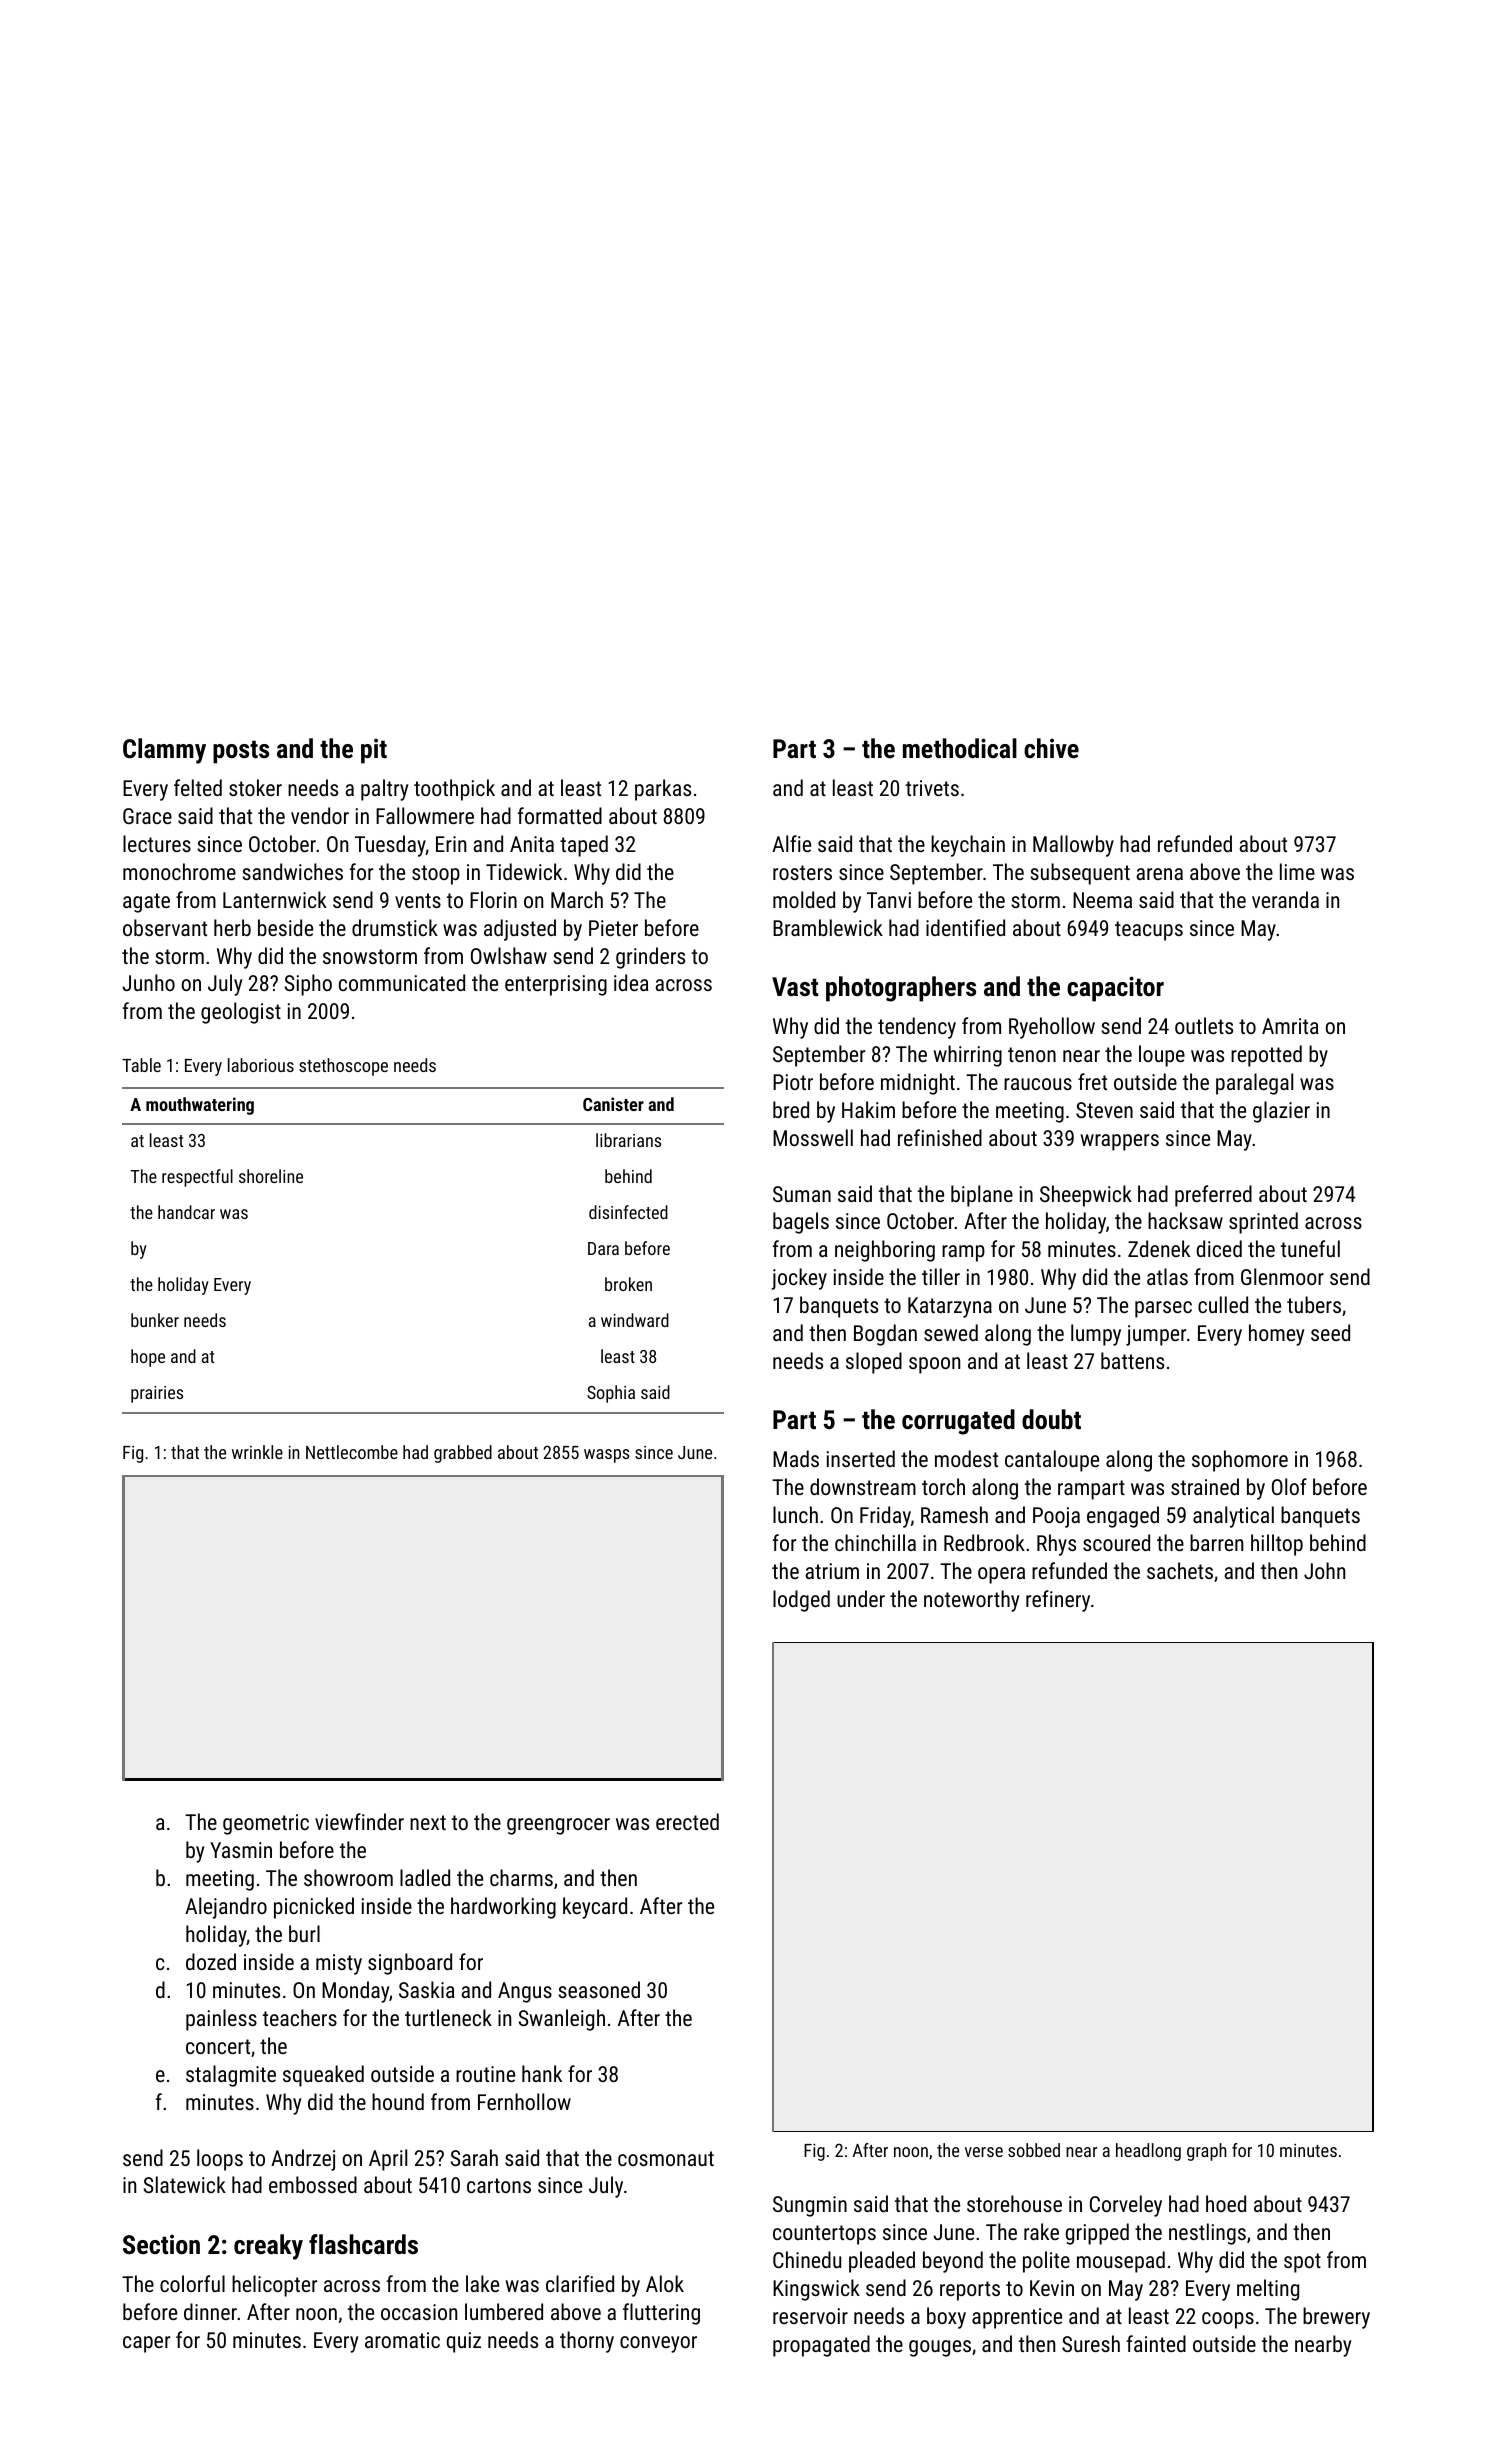 Image resolution: width=1496 pixels, height=2464 pixels. What do you see at coordinates (663, 790) in the screenshot?
I see `parkas` at bounding box center [663, 790].
